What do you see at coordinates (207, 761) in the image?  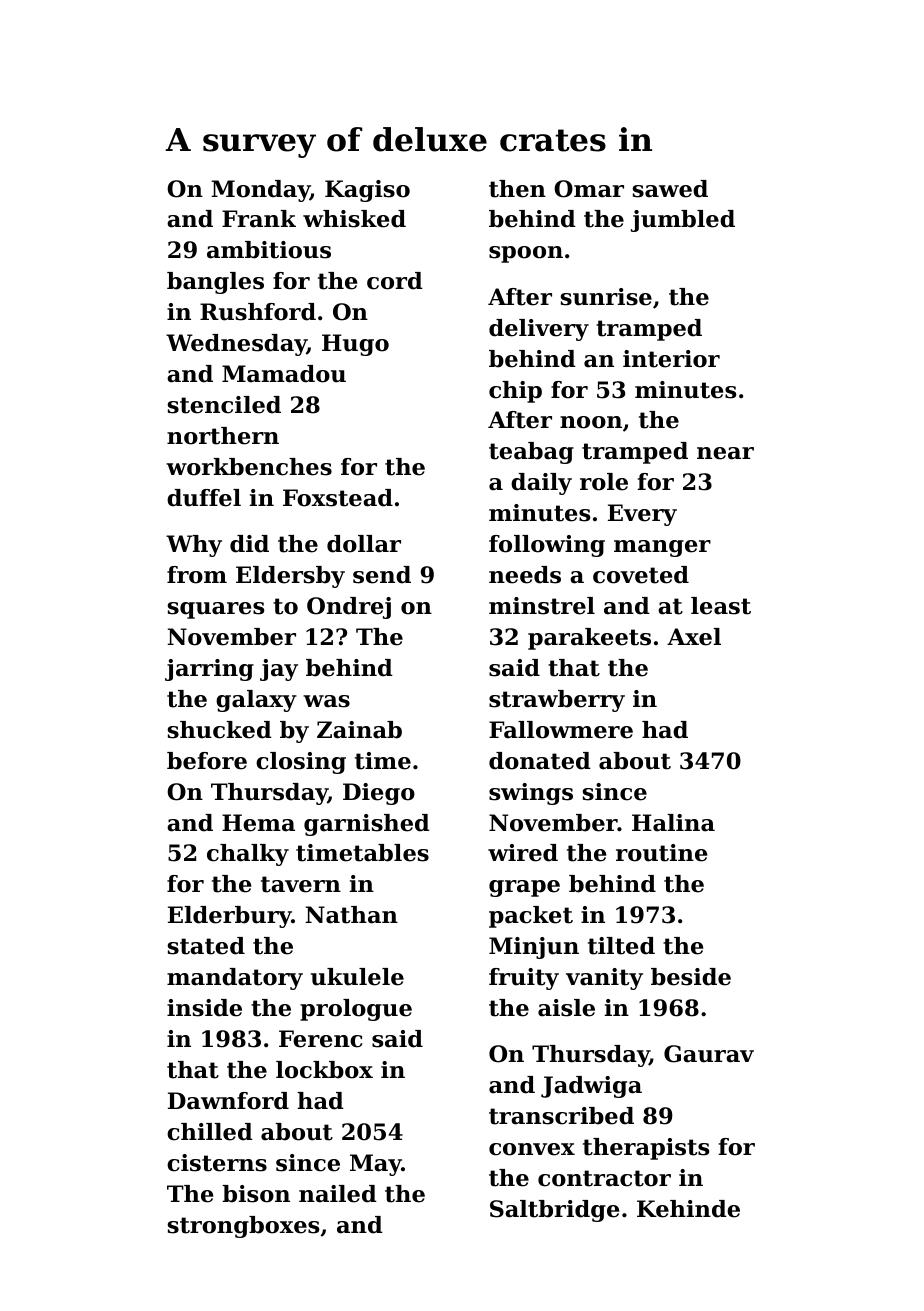 I see `before` at bounding box center [207, 761].
